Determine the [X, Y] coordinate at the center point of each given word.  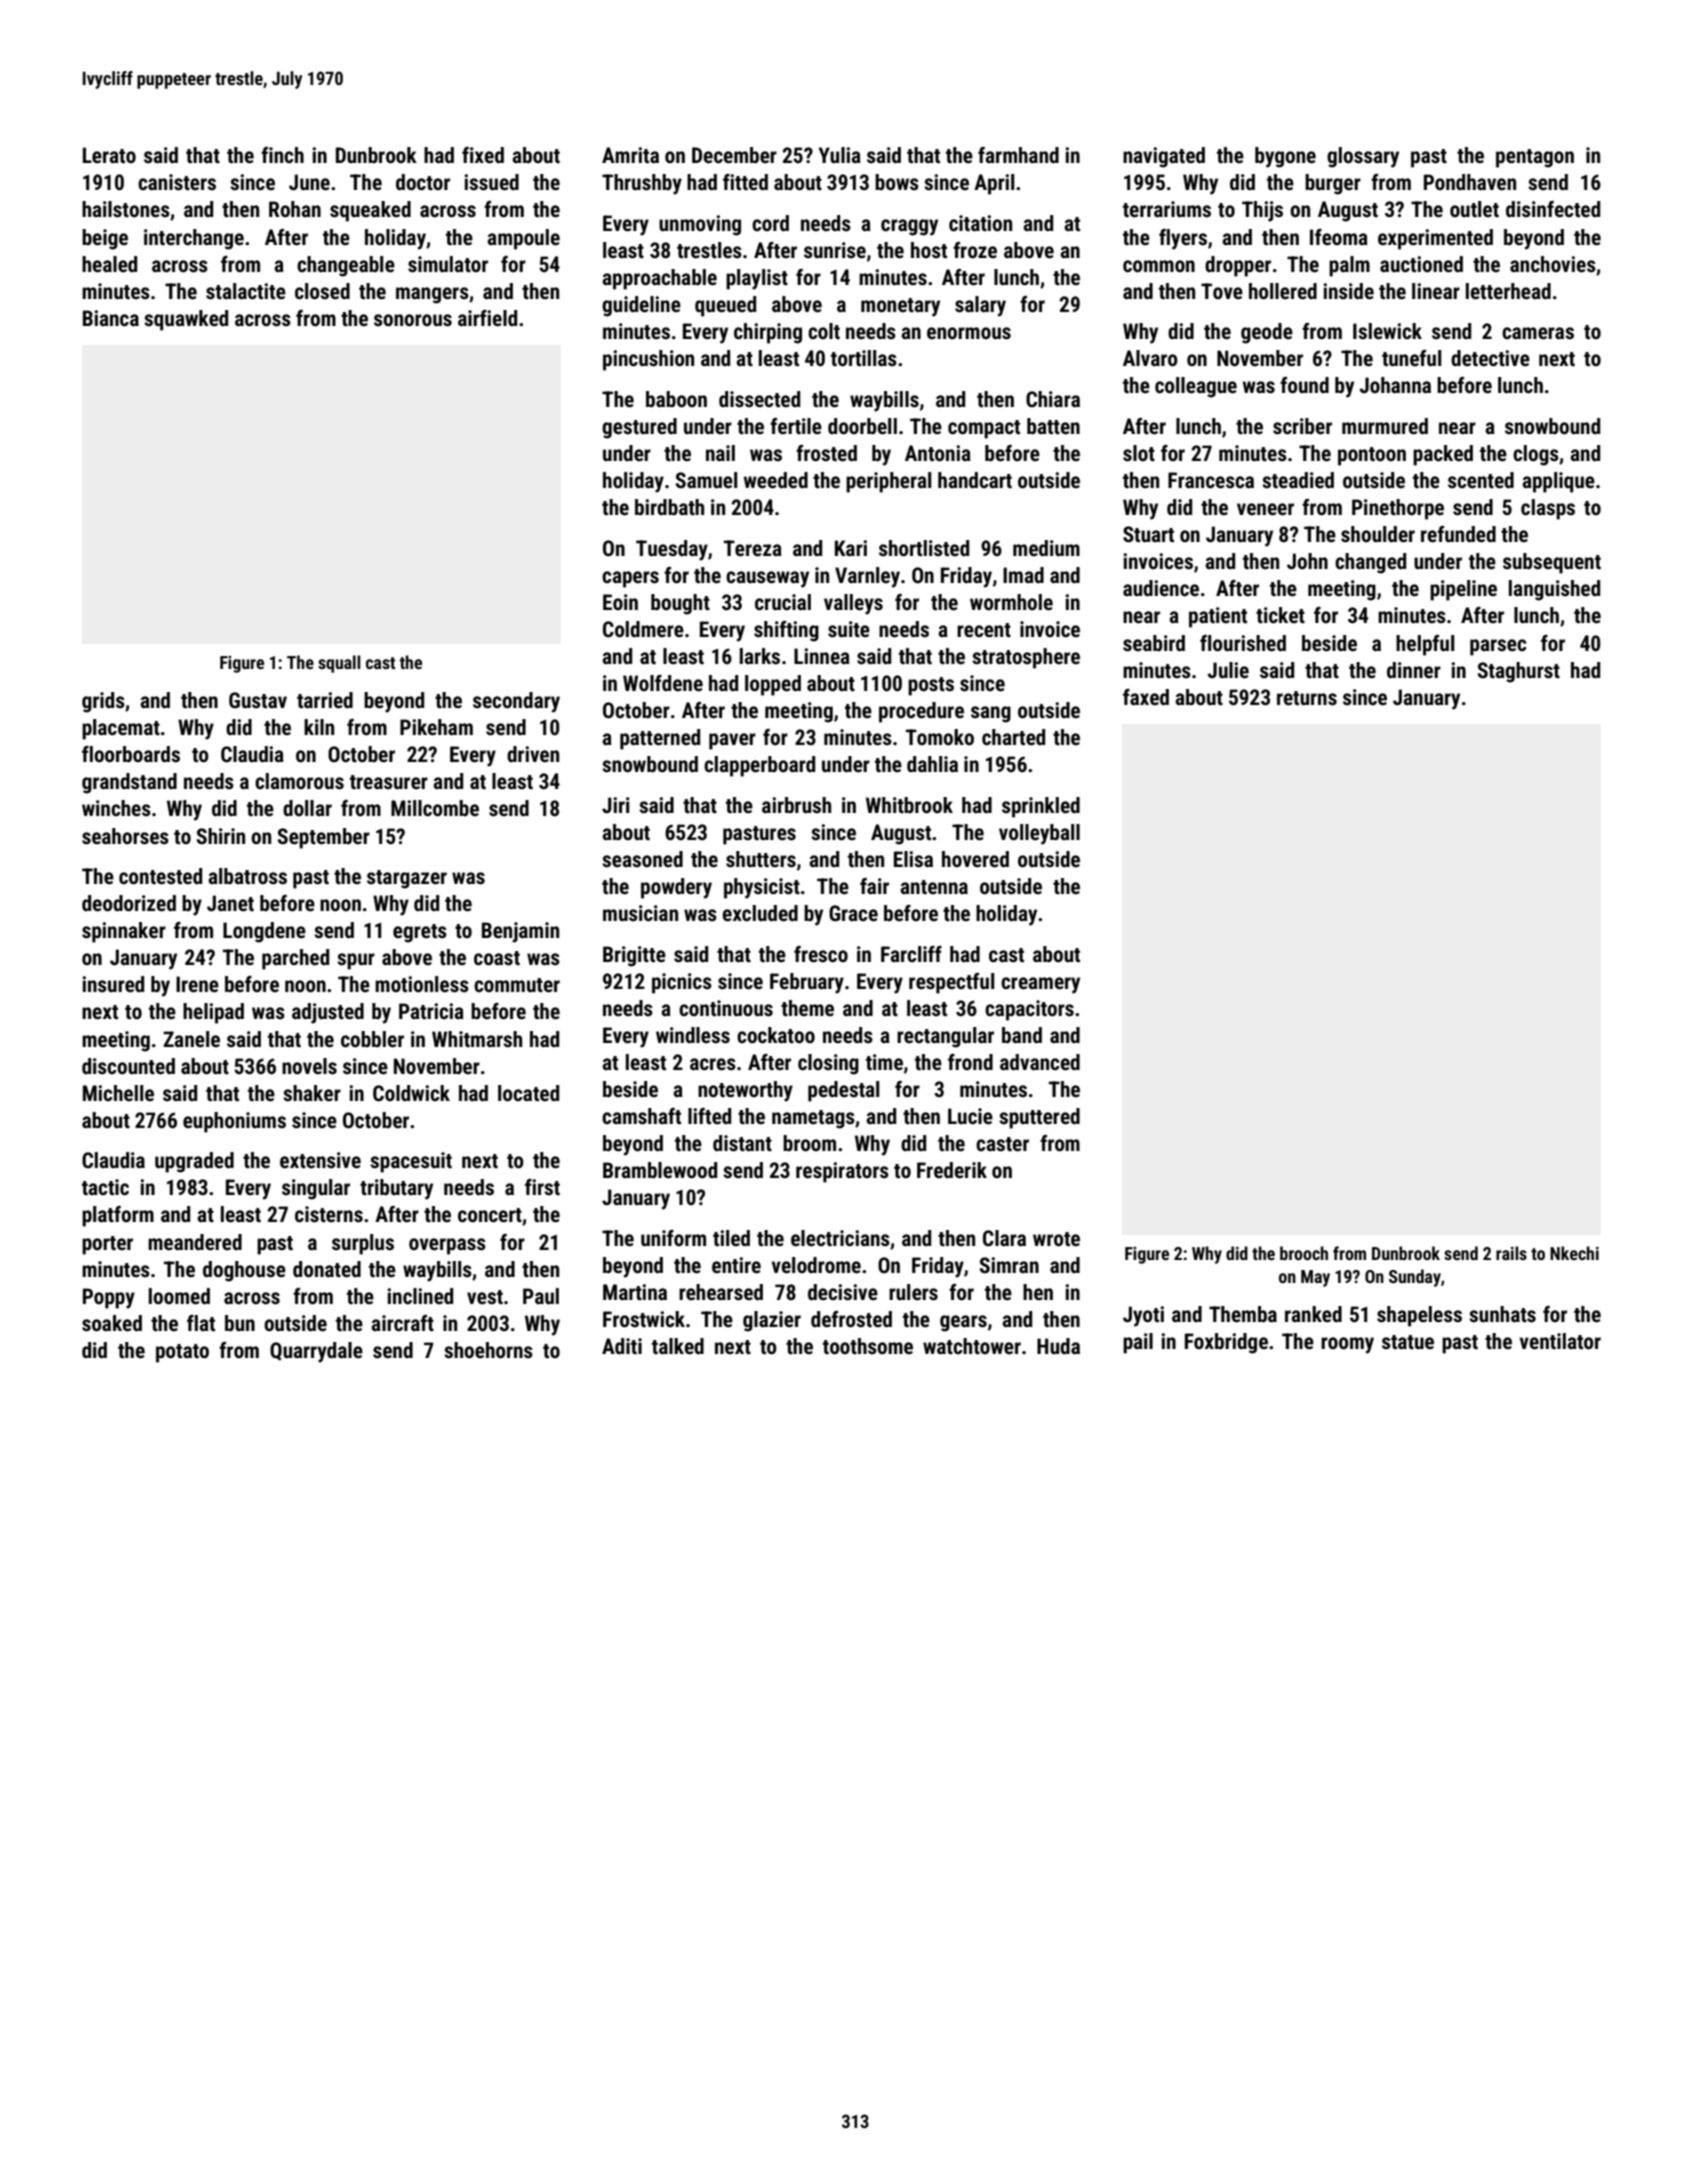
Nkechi [1574, 1253]
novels [309, 1066]
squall [339, 664]
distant [742, 1143]
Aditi [622, 1346]
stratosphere [1026, 658]
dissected [759, 399]
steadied [1298, 480]
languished [1554, 590]
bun [240, 1323]
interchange [194, 239]
